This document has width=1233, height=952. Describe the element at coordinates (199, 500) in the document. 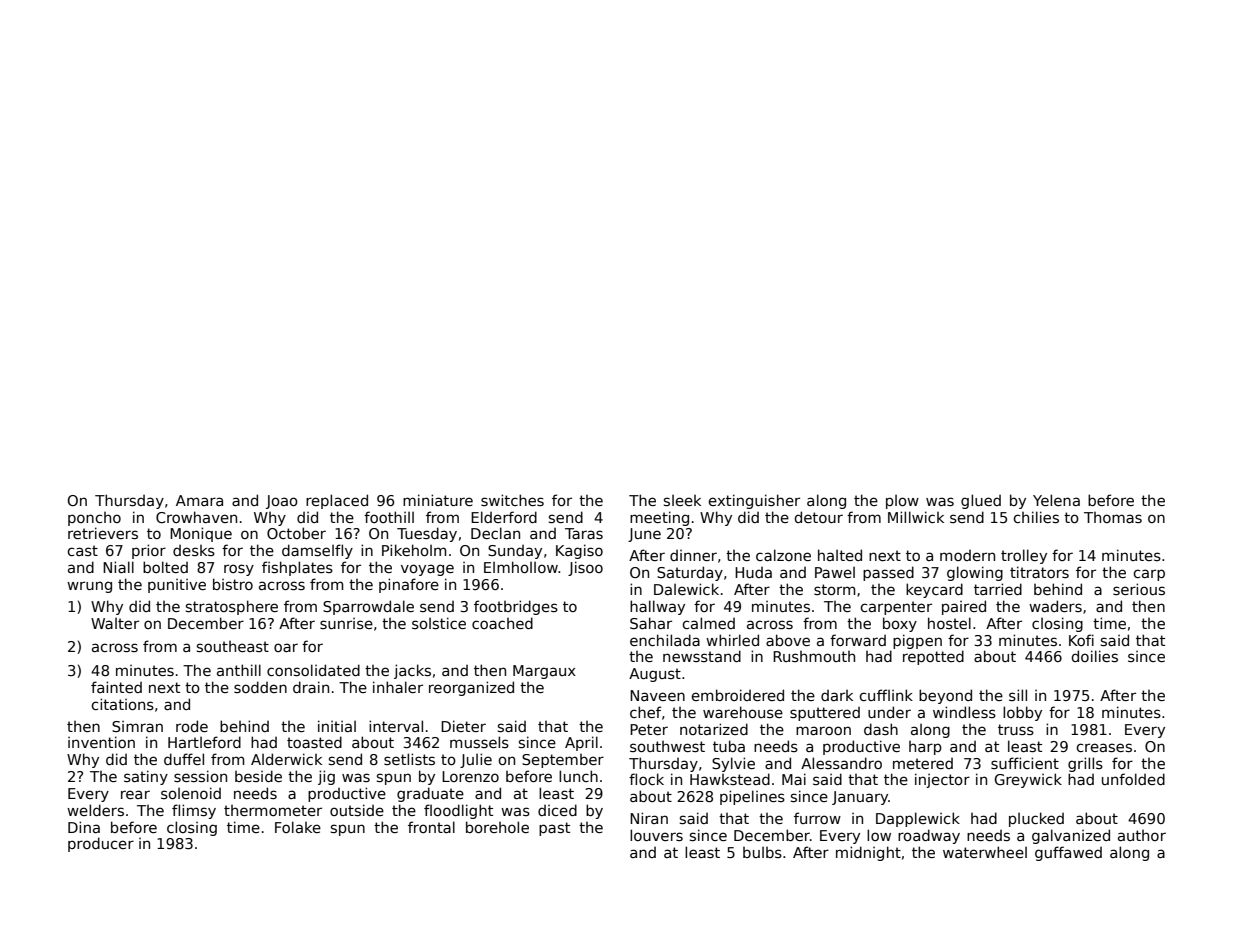

I see `Amara` at that location.
